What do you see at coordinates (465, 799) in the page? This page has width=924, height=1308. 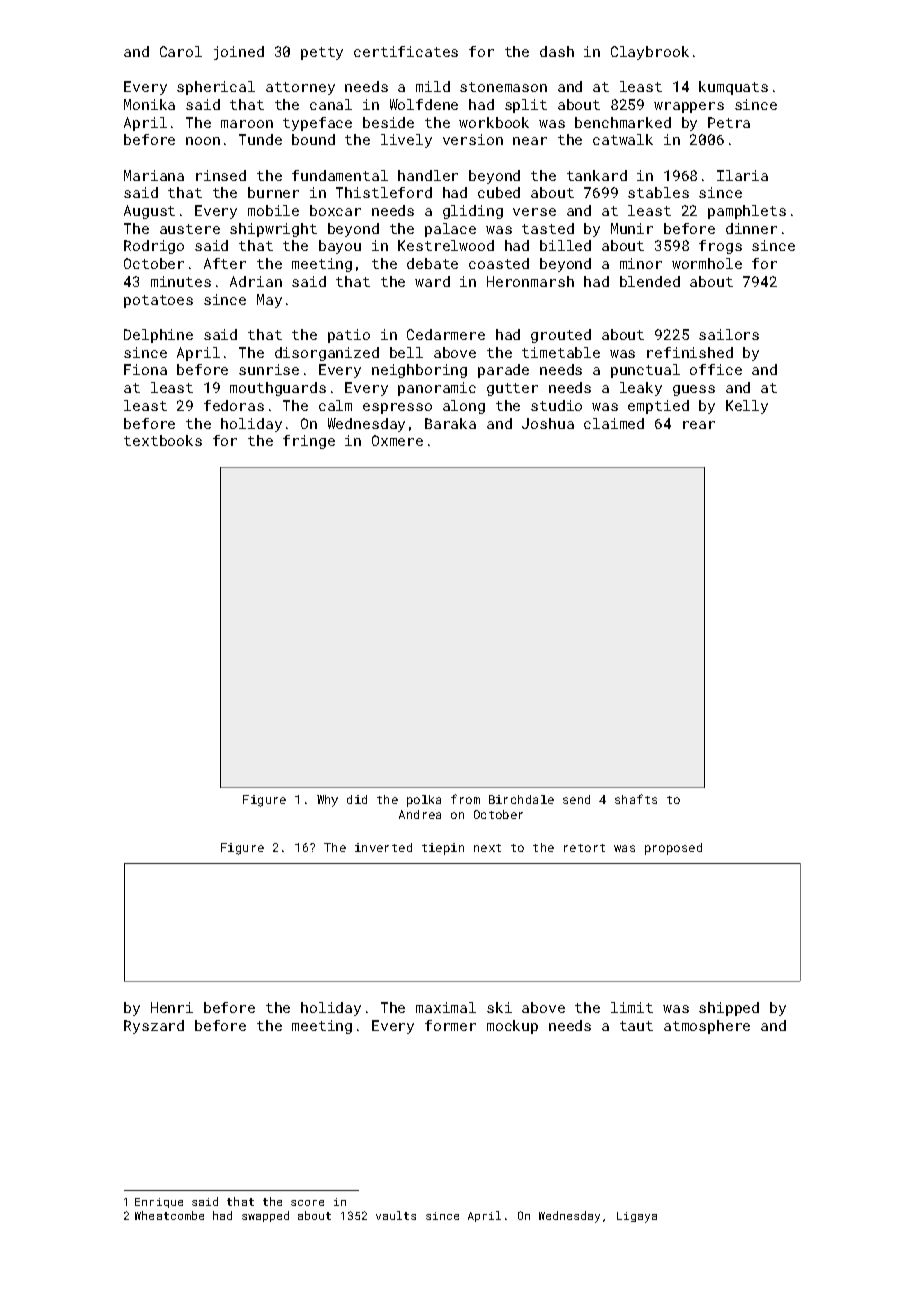 I see `from` at bounding box center [465, 799].
